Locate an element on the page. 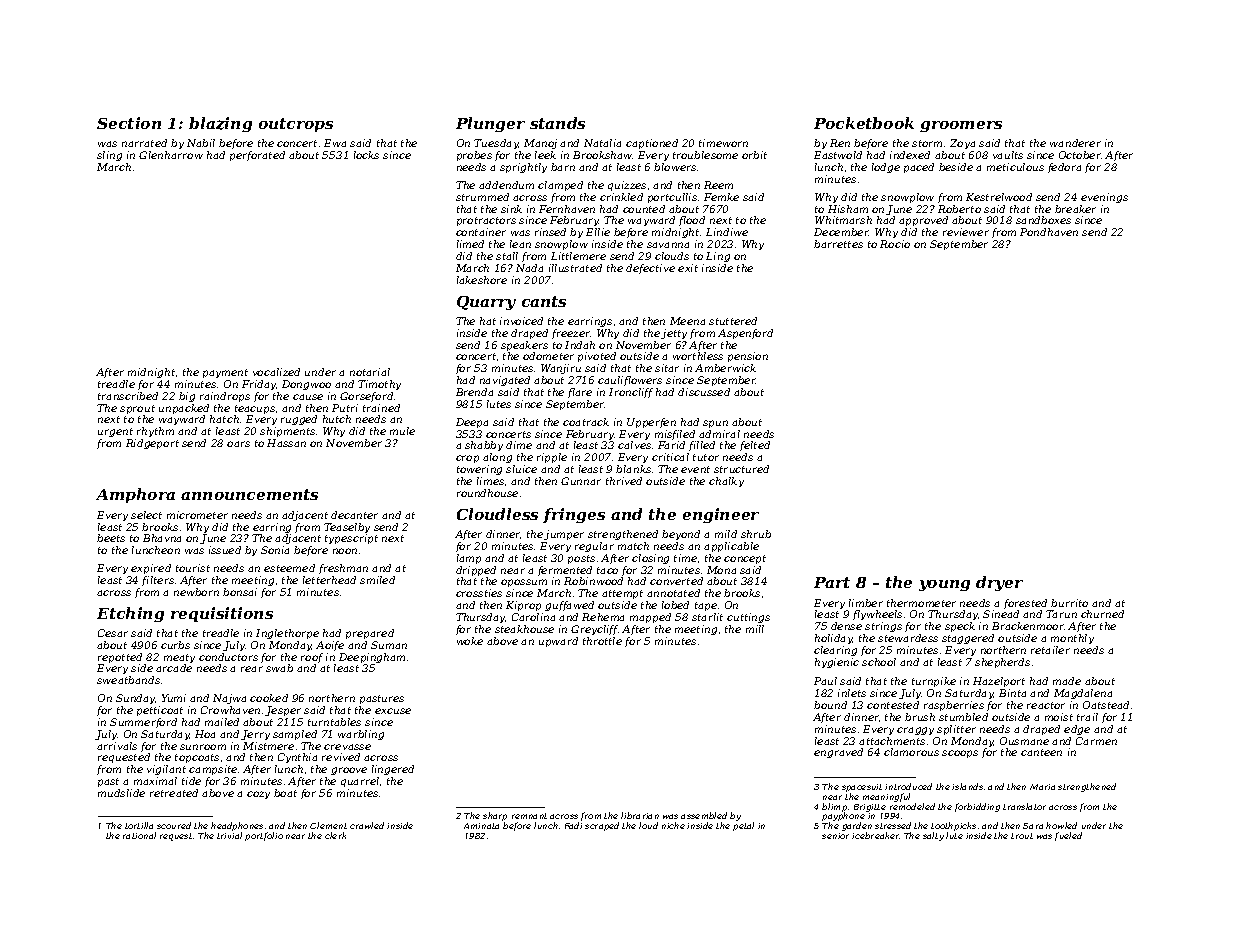 The height and width of the document is (952, 1233). lakeshore is located at coordinates (482, 280).
